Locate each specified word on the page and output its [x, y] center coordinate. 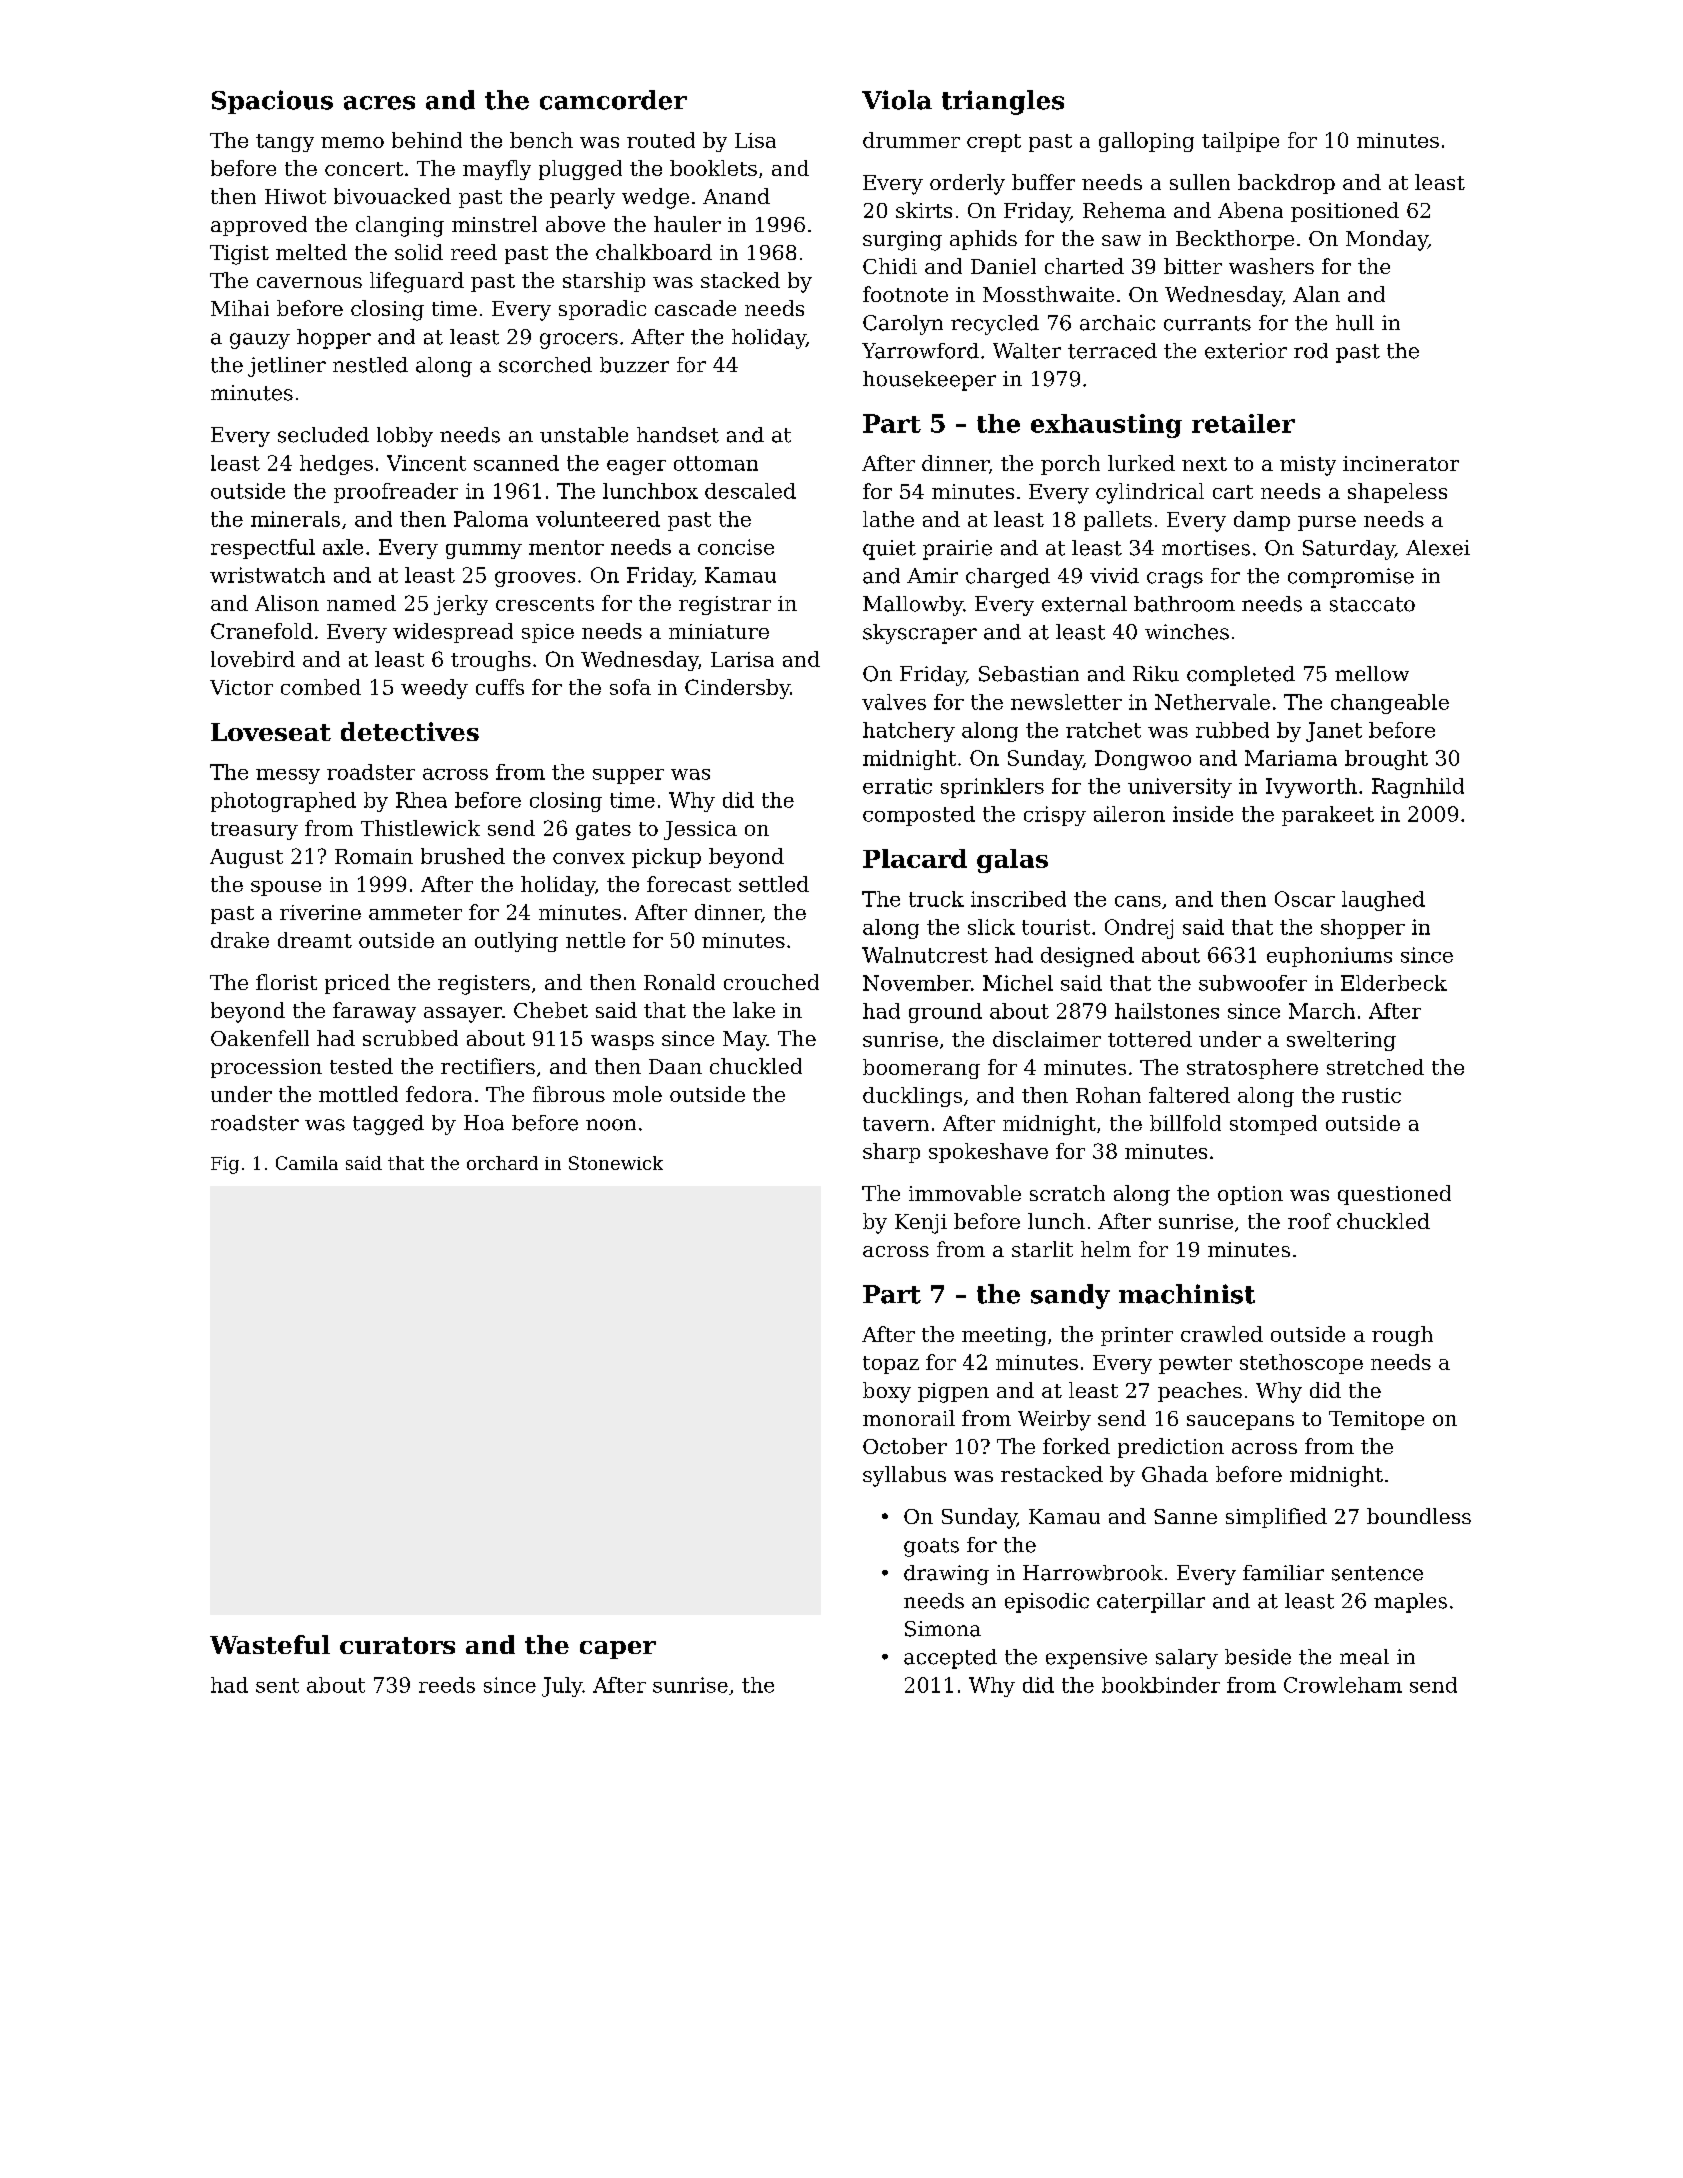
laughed [1383, 901]
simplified [1276, 1518]
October [905, 1446]
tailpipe [1240, 142]
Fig [225, 1165]
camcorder [613, 100]
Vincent [426, 463]
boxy [887, 1392]
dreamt [315, 940]
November [917, 983]
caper [618, 1650]
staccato [1372, 604]
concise [736, 547]
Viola [897, 100]
